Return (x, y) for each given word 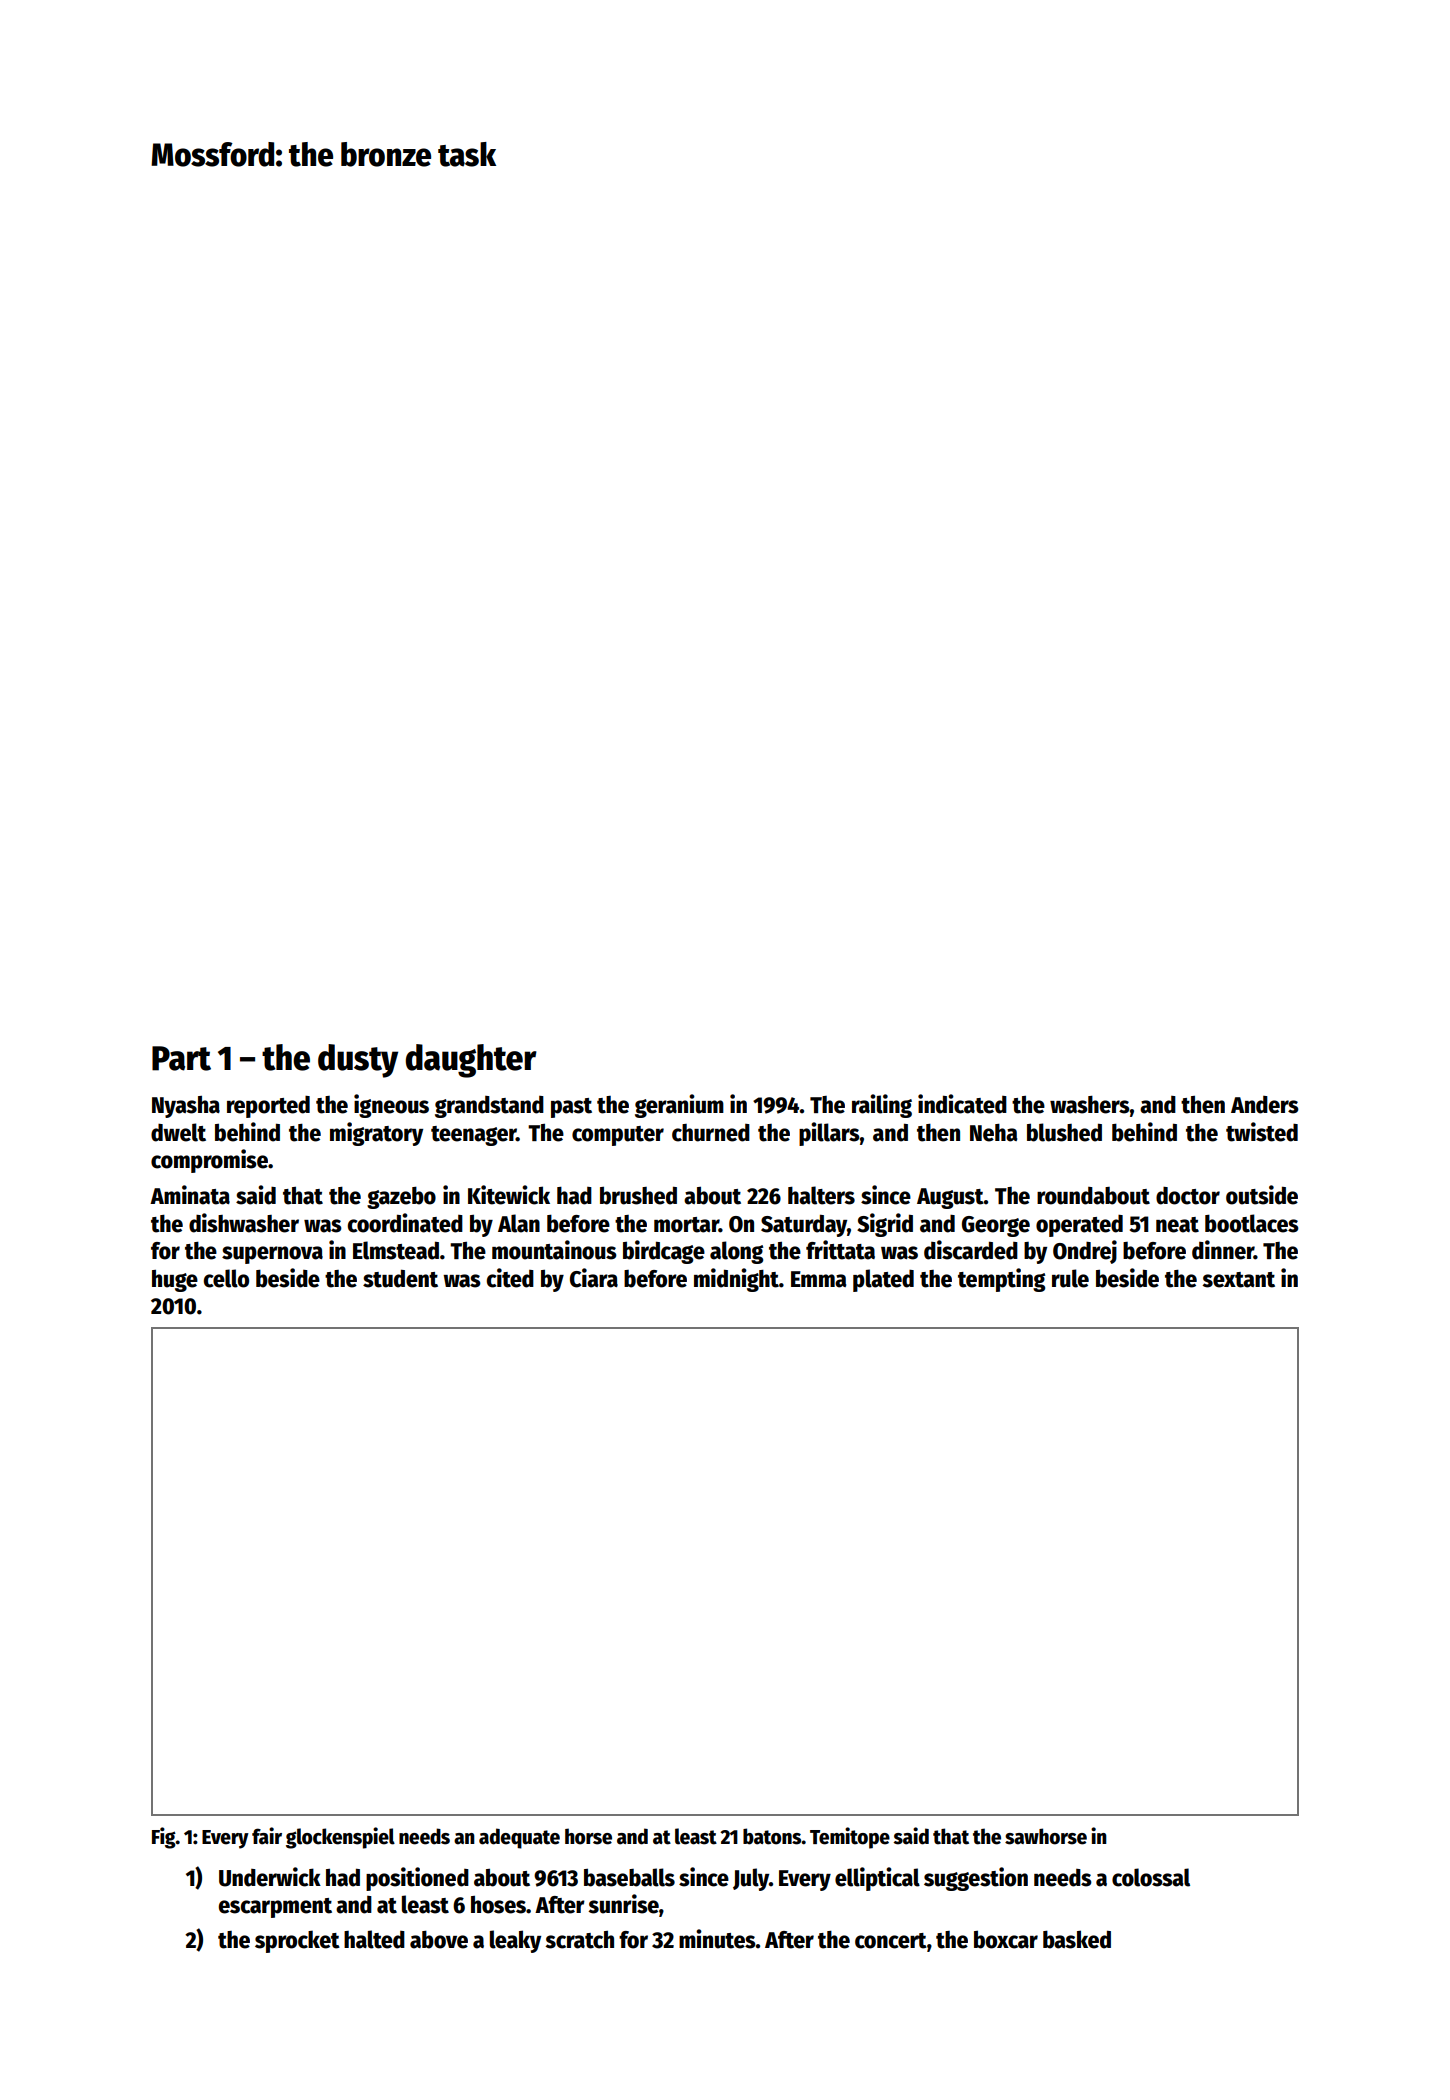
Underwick (270, 1877)
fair (267, 1836)
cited (510, 1278)
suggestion (976, 1879)
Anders (1265, 1105)
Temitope (850, 1838)
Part (181, 1058)
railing (882, 1106)
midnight (736, 1280)
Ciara (594, 1278)
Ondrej (1085, 1252)
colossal (1151, 1877)
